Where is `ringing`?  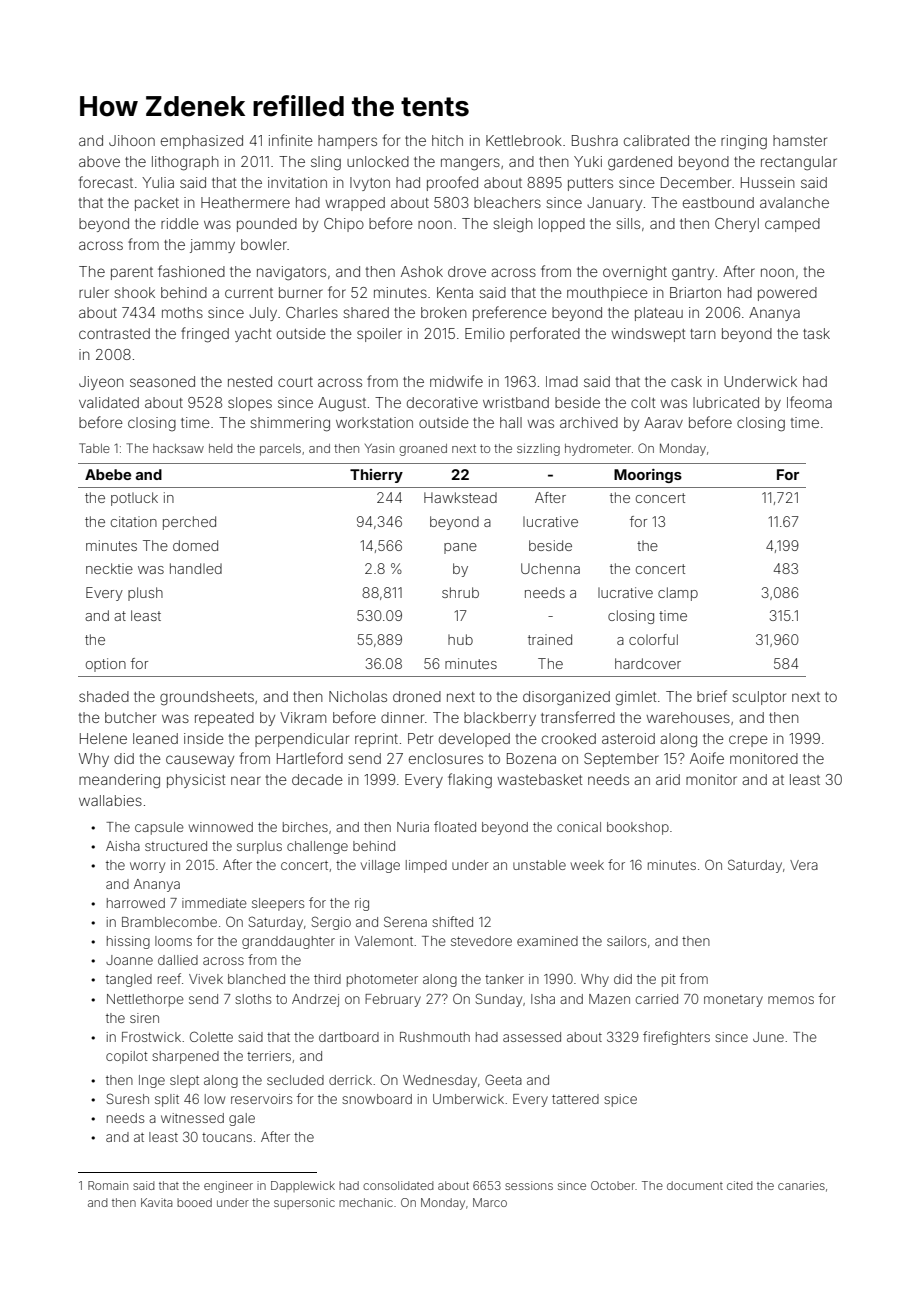
ringing is located at coordinates (744, 142).
